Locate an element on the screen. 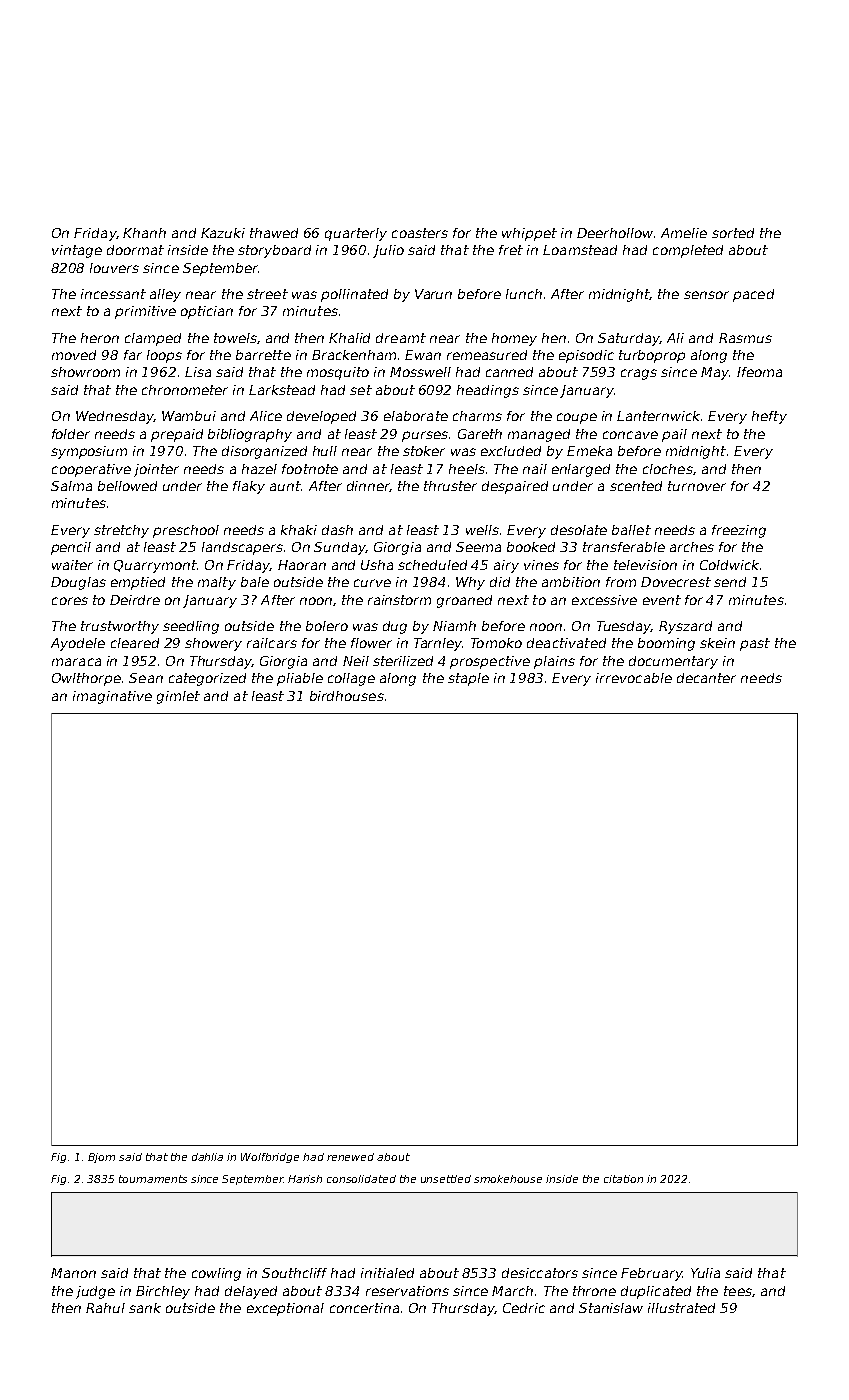 The width and height of the screenshot is (849, 1400). Wednesday is located at coordinates (114, 417).
